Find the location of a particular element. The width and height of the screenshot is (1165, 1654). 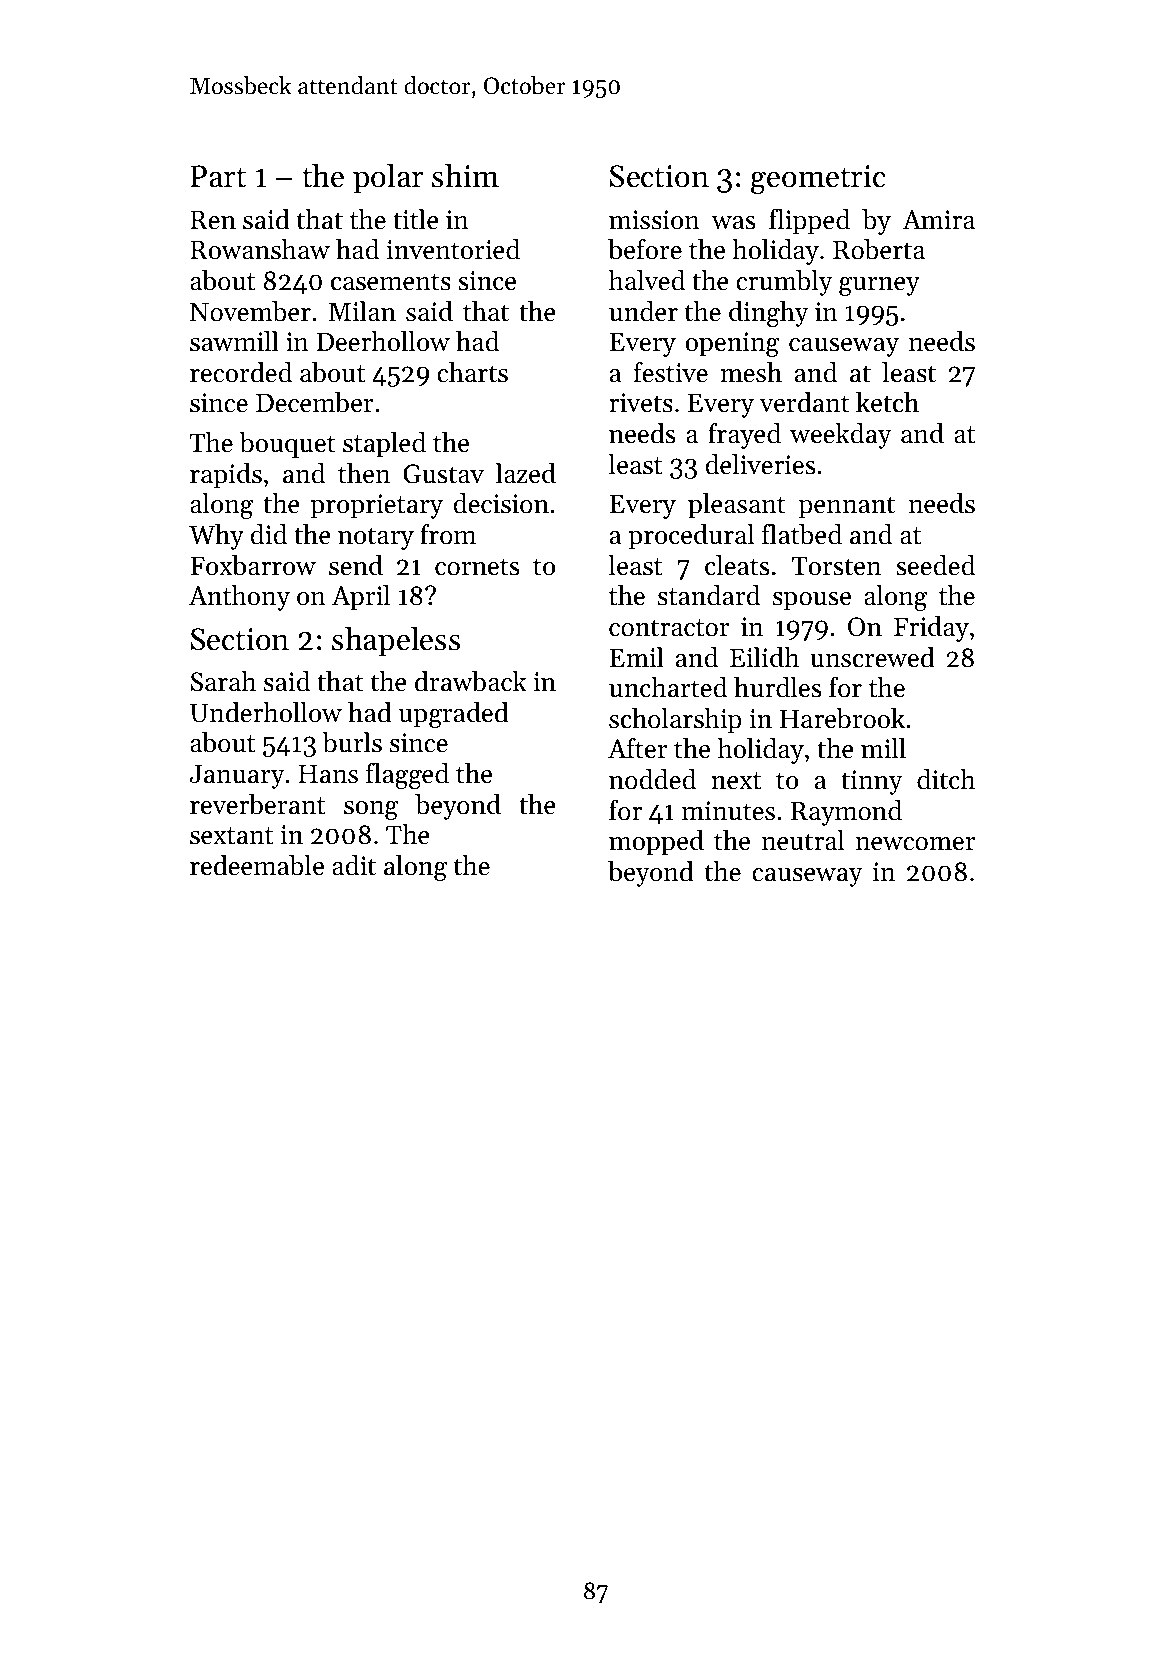

inventoried is located at coordinates (453, 249).
